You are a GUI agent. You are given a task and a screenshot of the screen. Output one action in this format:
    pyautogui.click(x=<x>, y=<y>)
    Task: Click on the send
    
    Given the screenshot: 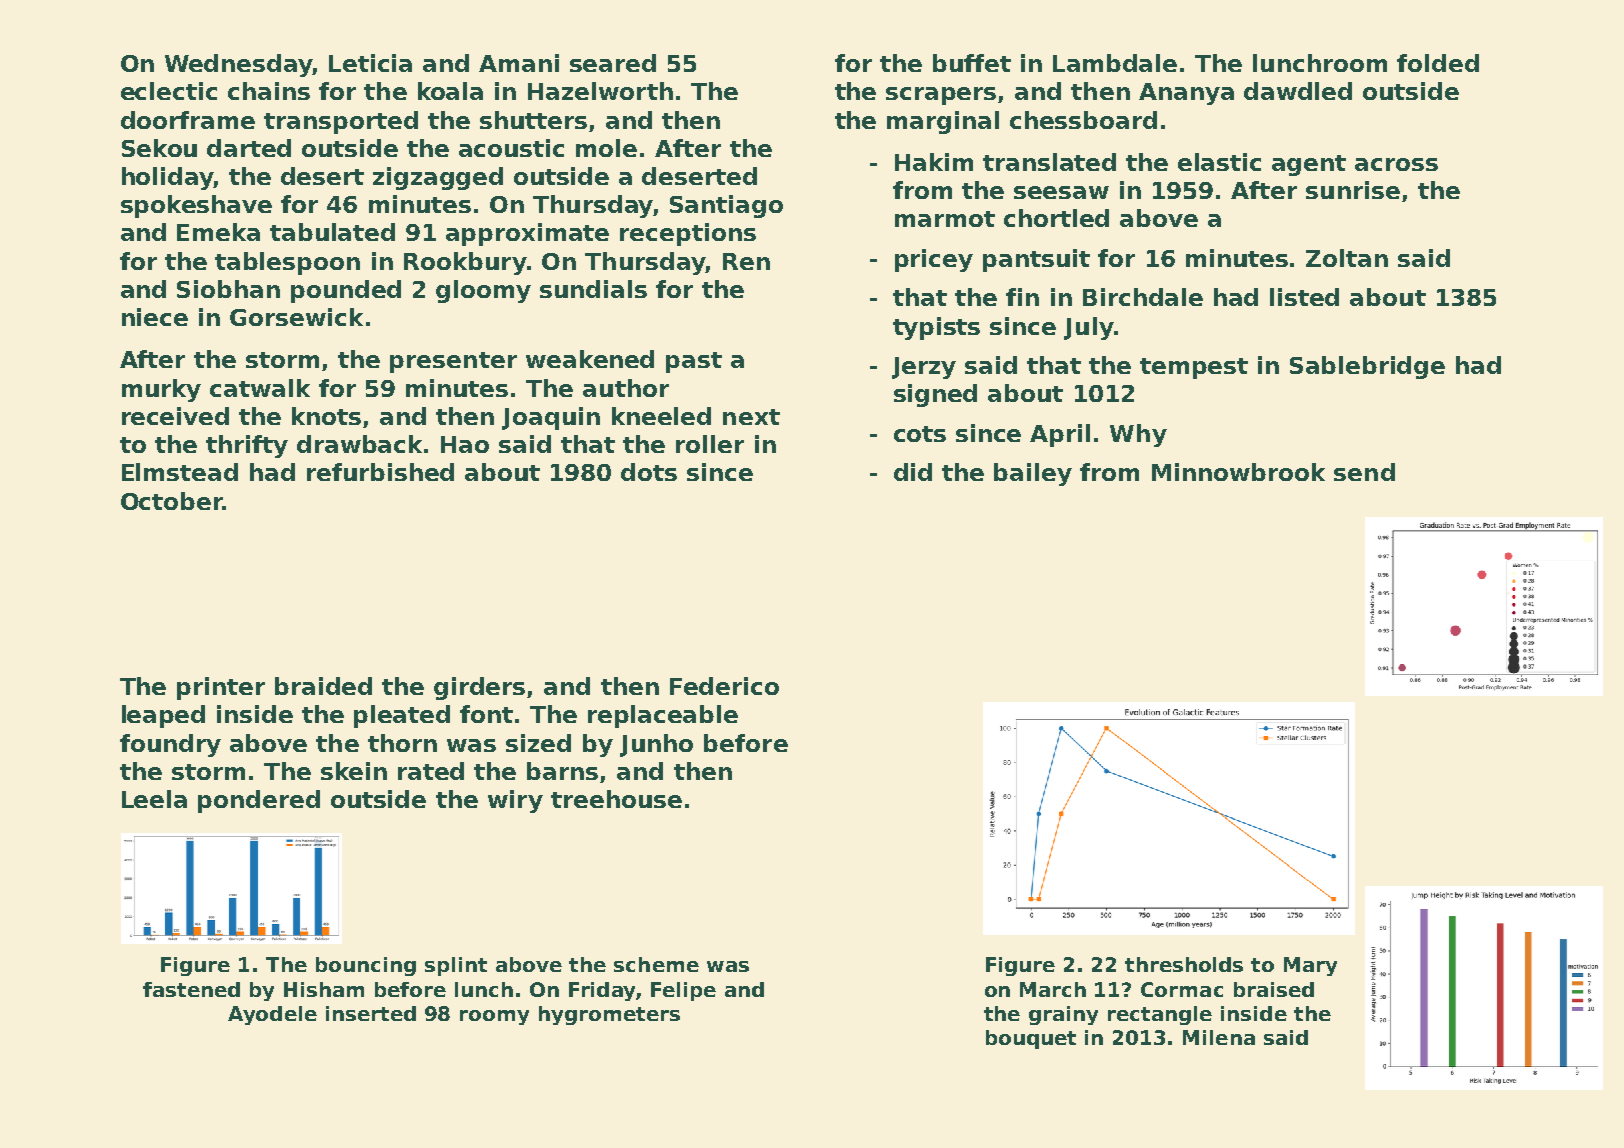 What is the action you would take?
    pyautogui.click(x=1364, y=472)
